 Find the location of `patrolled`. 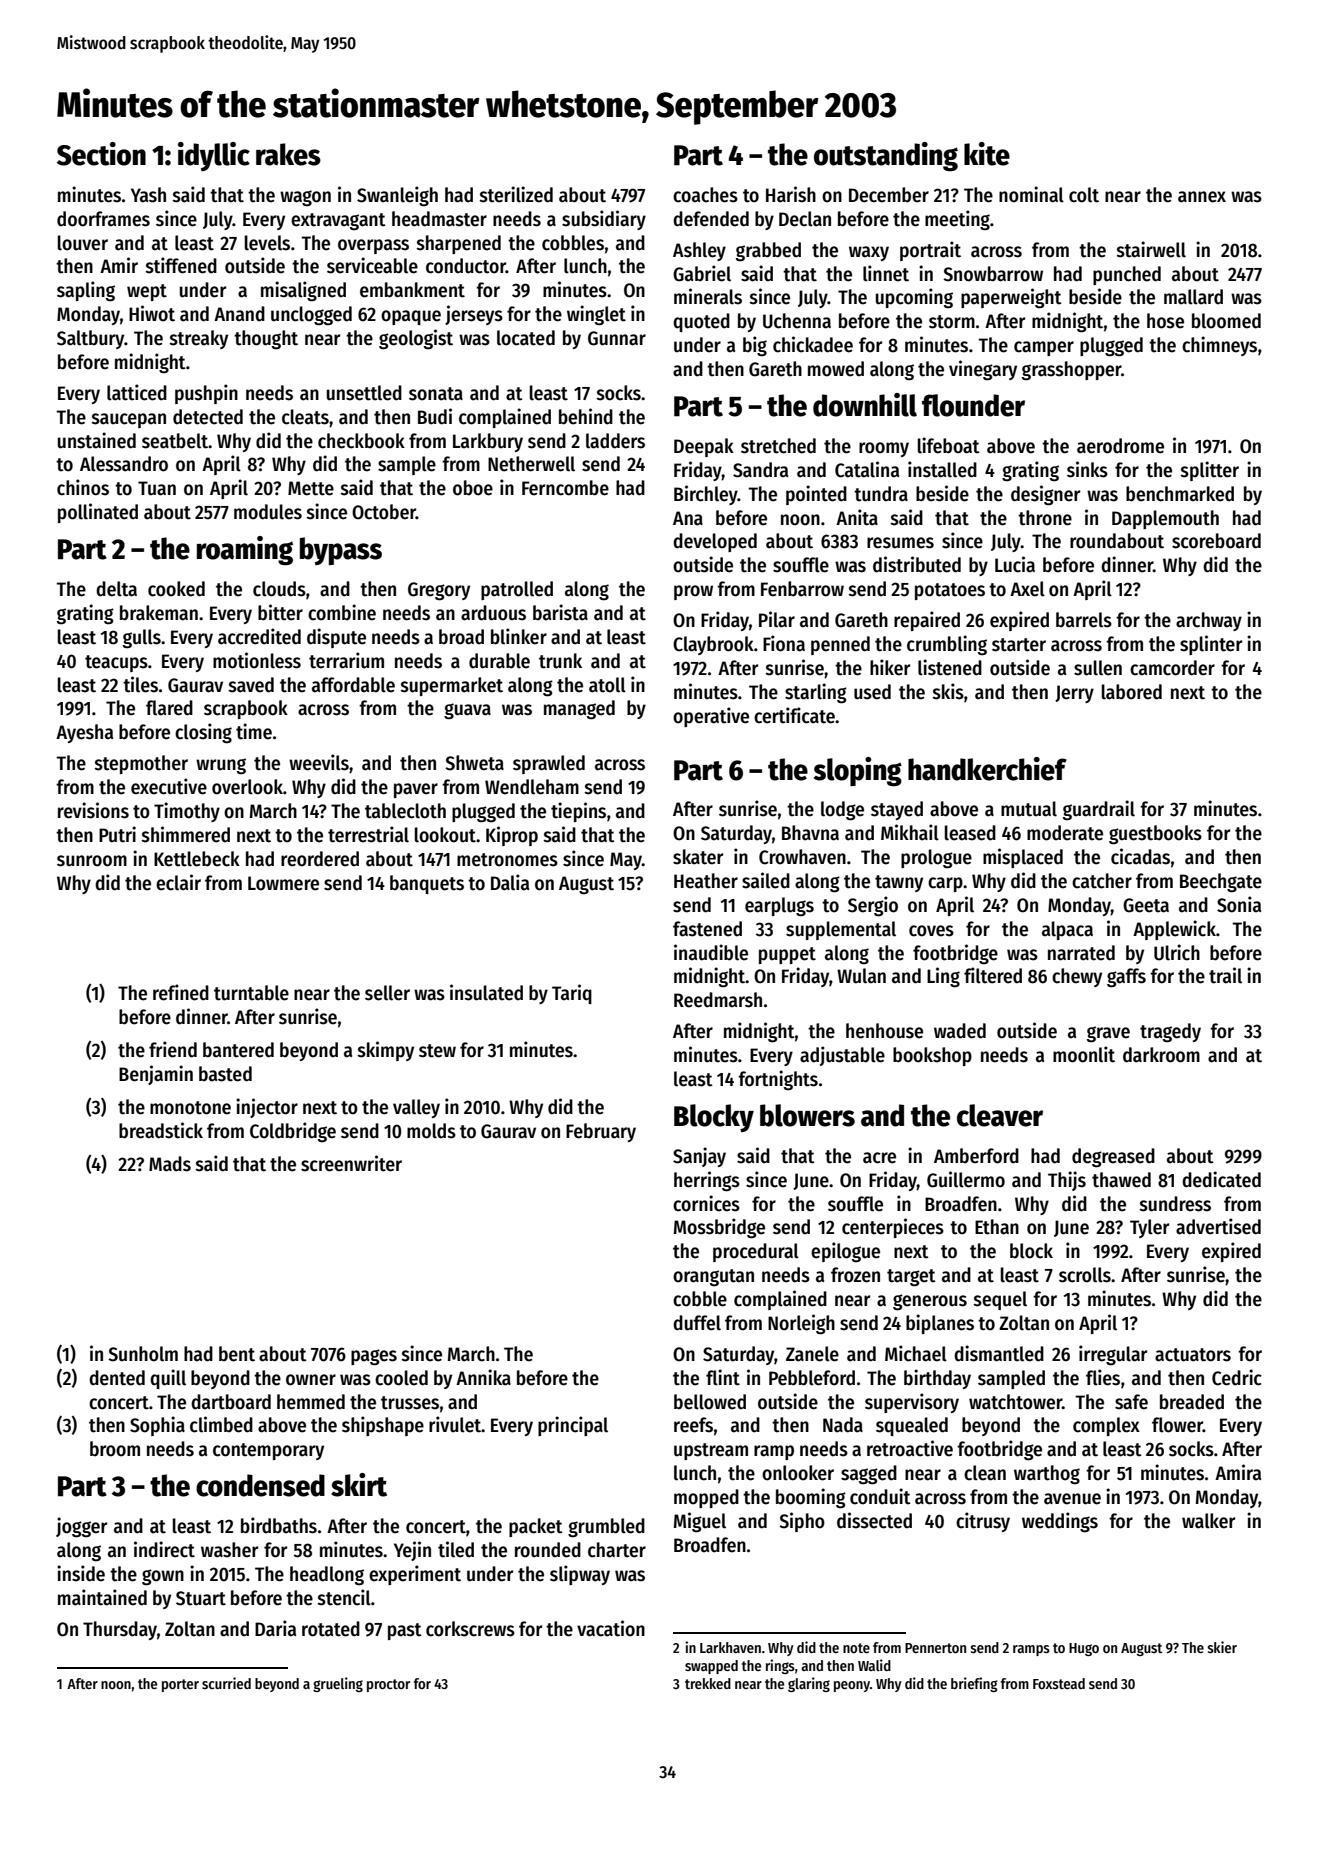

patrolled is located at coordinates (517, 590).
